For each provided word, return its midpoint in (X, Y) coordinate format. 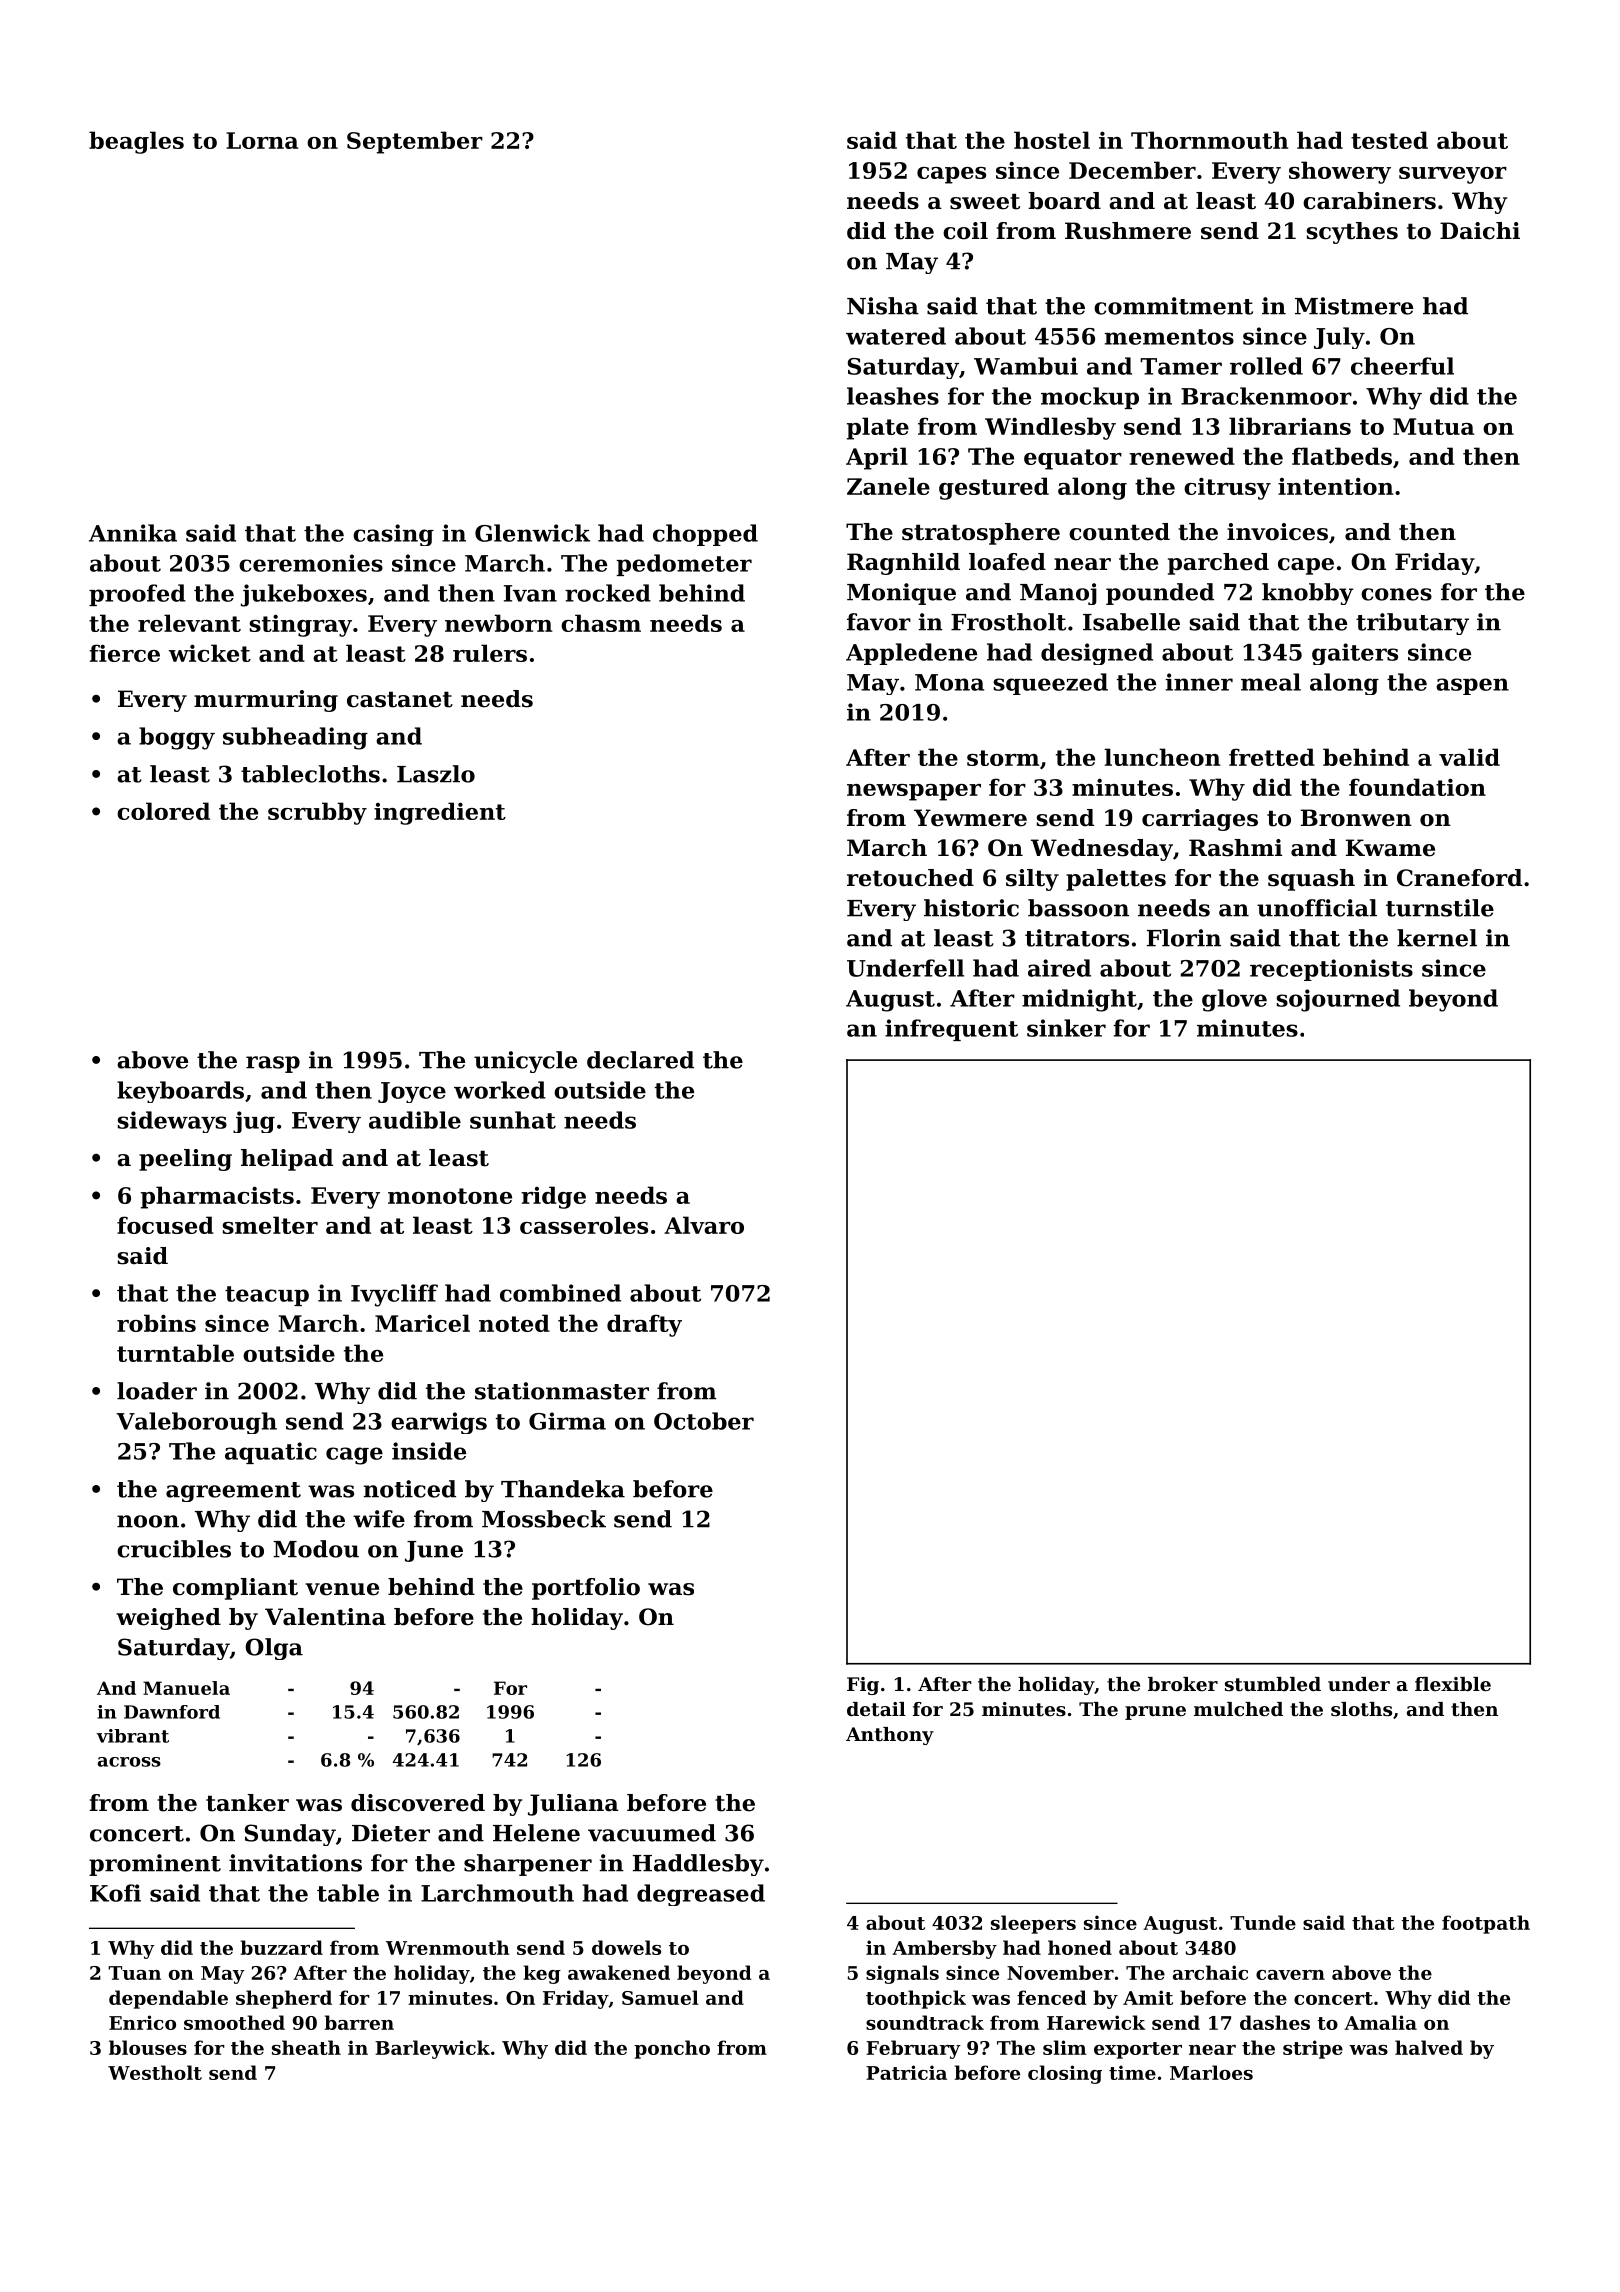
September (415, 142)
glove (1234, 1000)
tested (1389, 140)
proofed (137, 595)
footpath (1486, 1924)
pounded (1160, 594)
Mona (949, 682)
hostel (1052, 140)
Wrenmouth (448, 1947)
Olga (274, 1649)
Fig (863, 1686)
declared (640, 1060)
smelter (270, 1225)
